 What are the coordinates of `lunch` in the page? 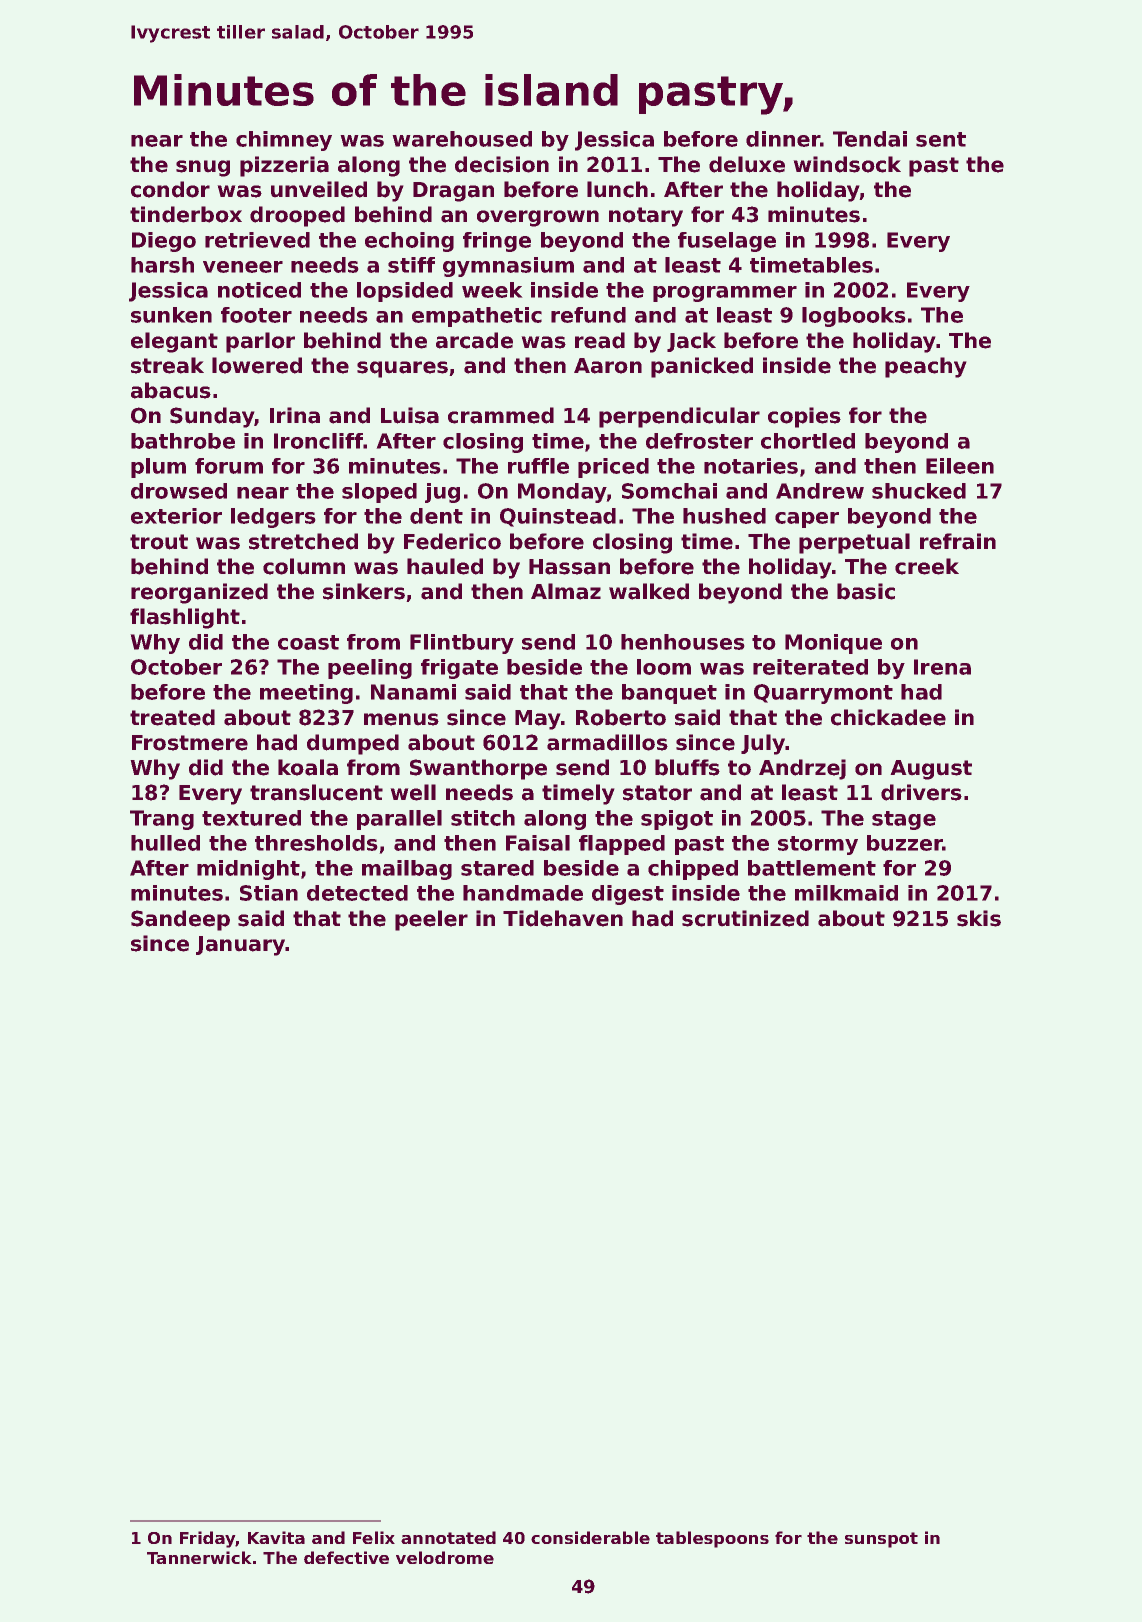 It's located at (617, 189).
